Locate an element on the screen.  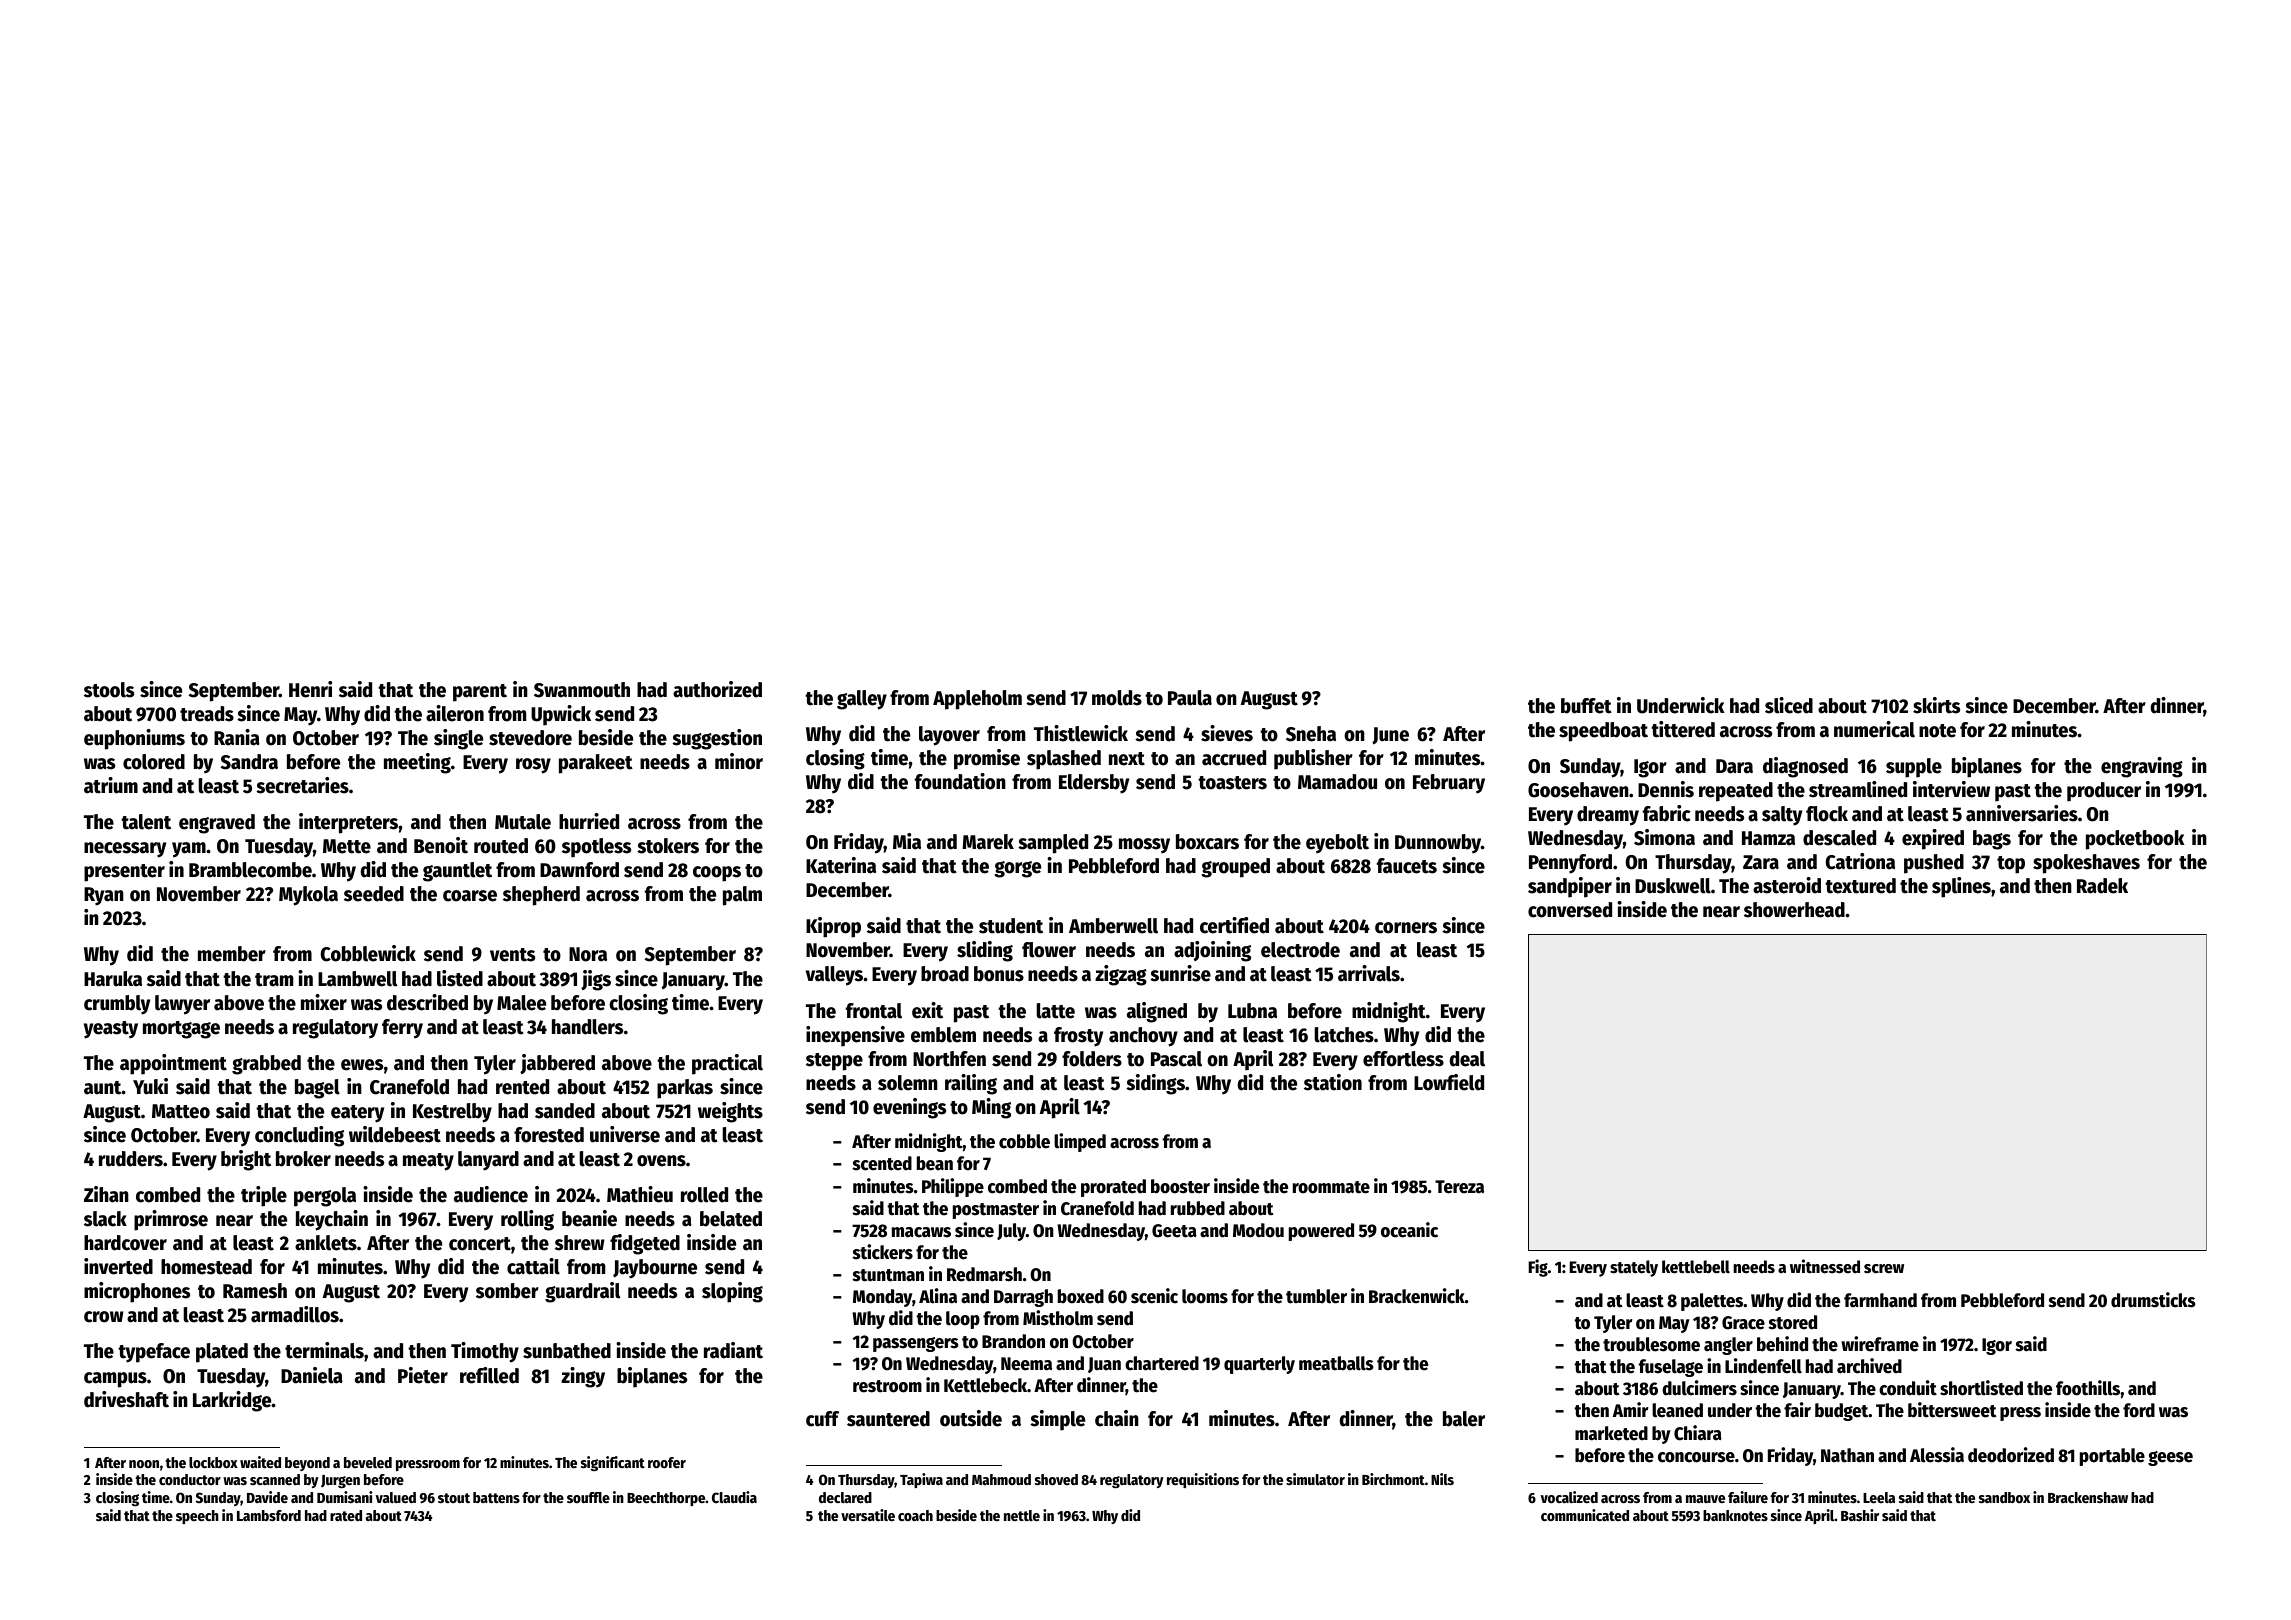
numerical is located at coordinates (1874, 729).
